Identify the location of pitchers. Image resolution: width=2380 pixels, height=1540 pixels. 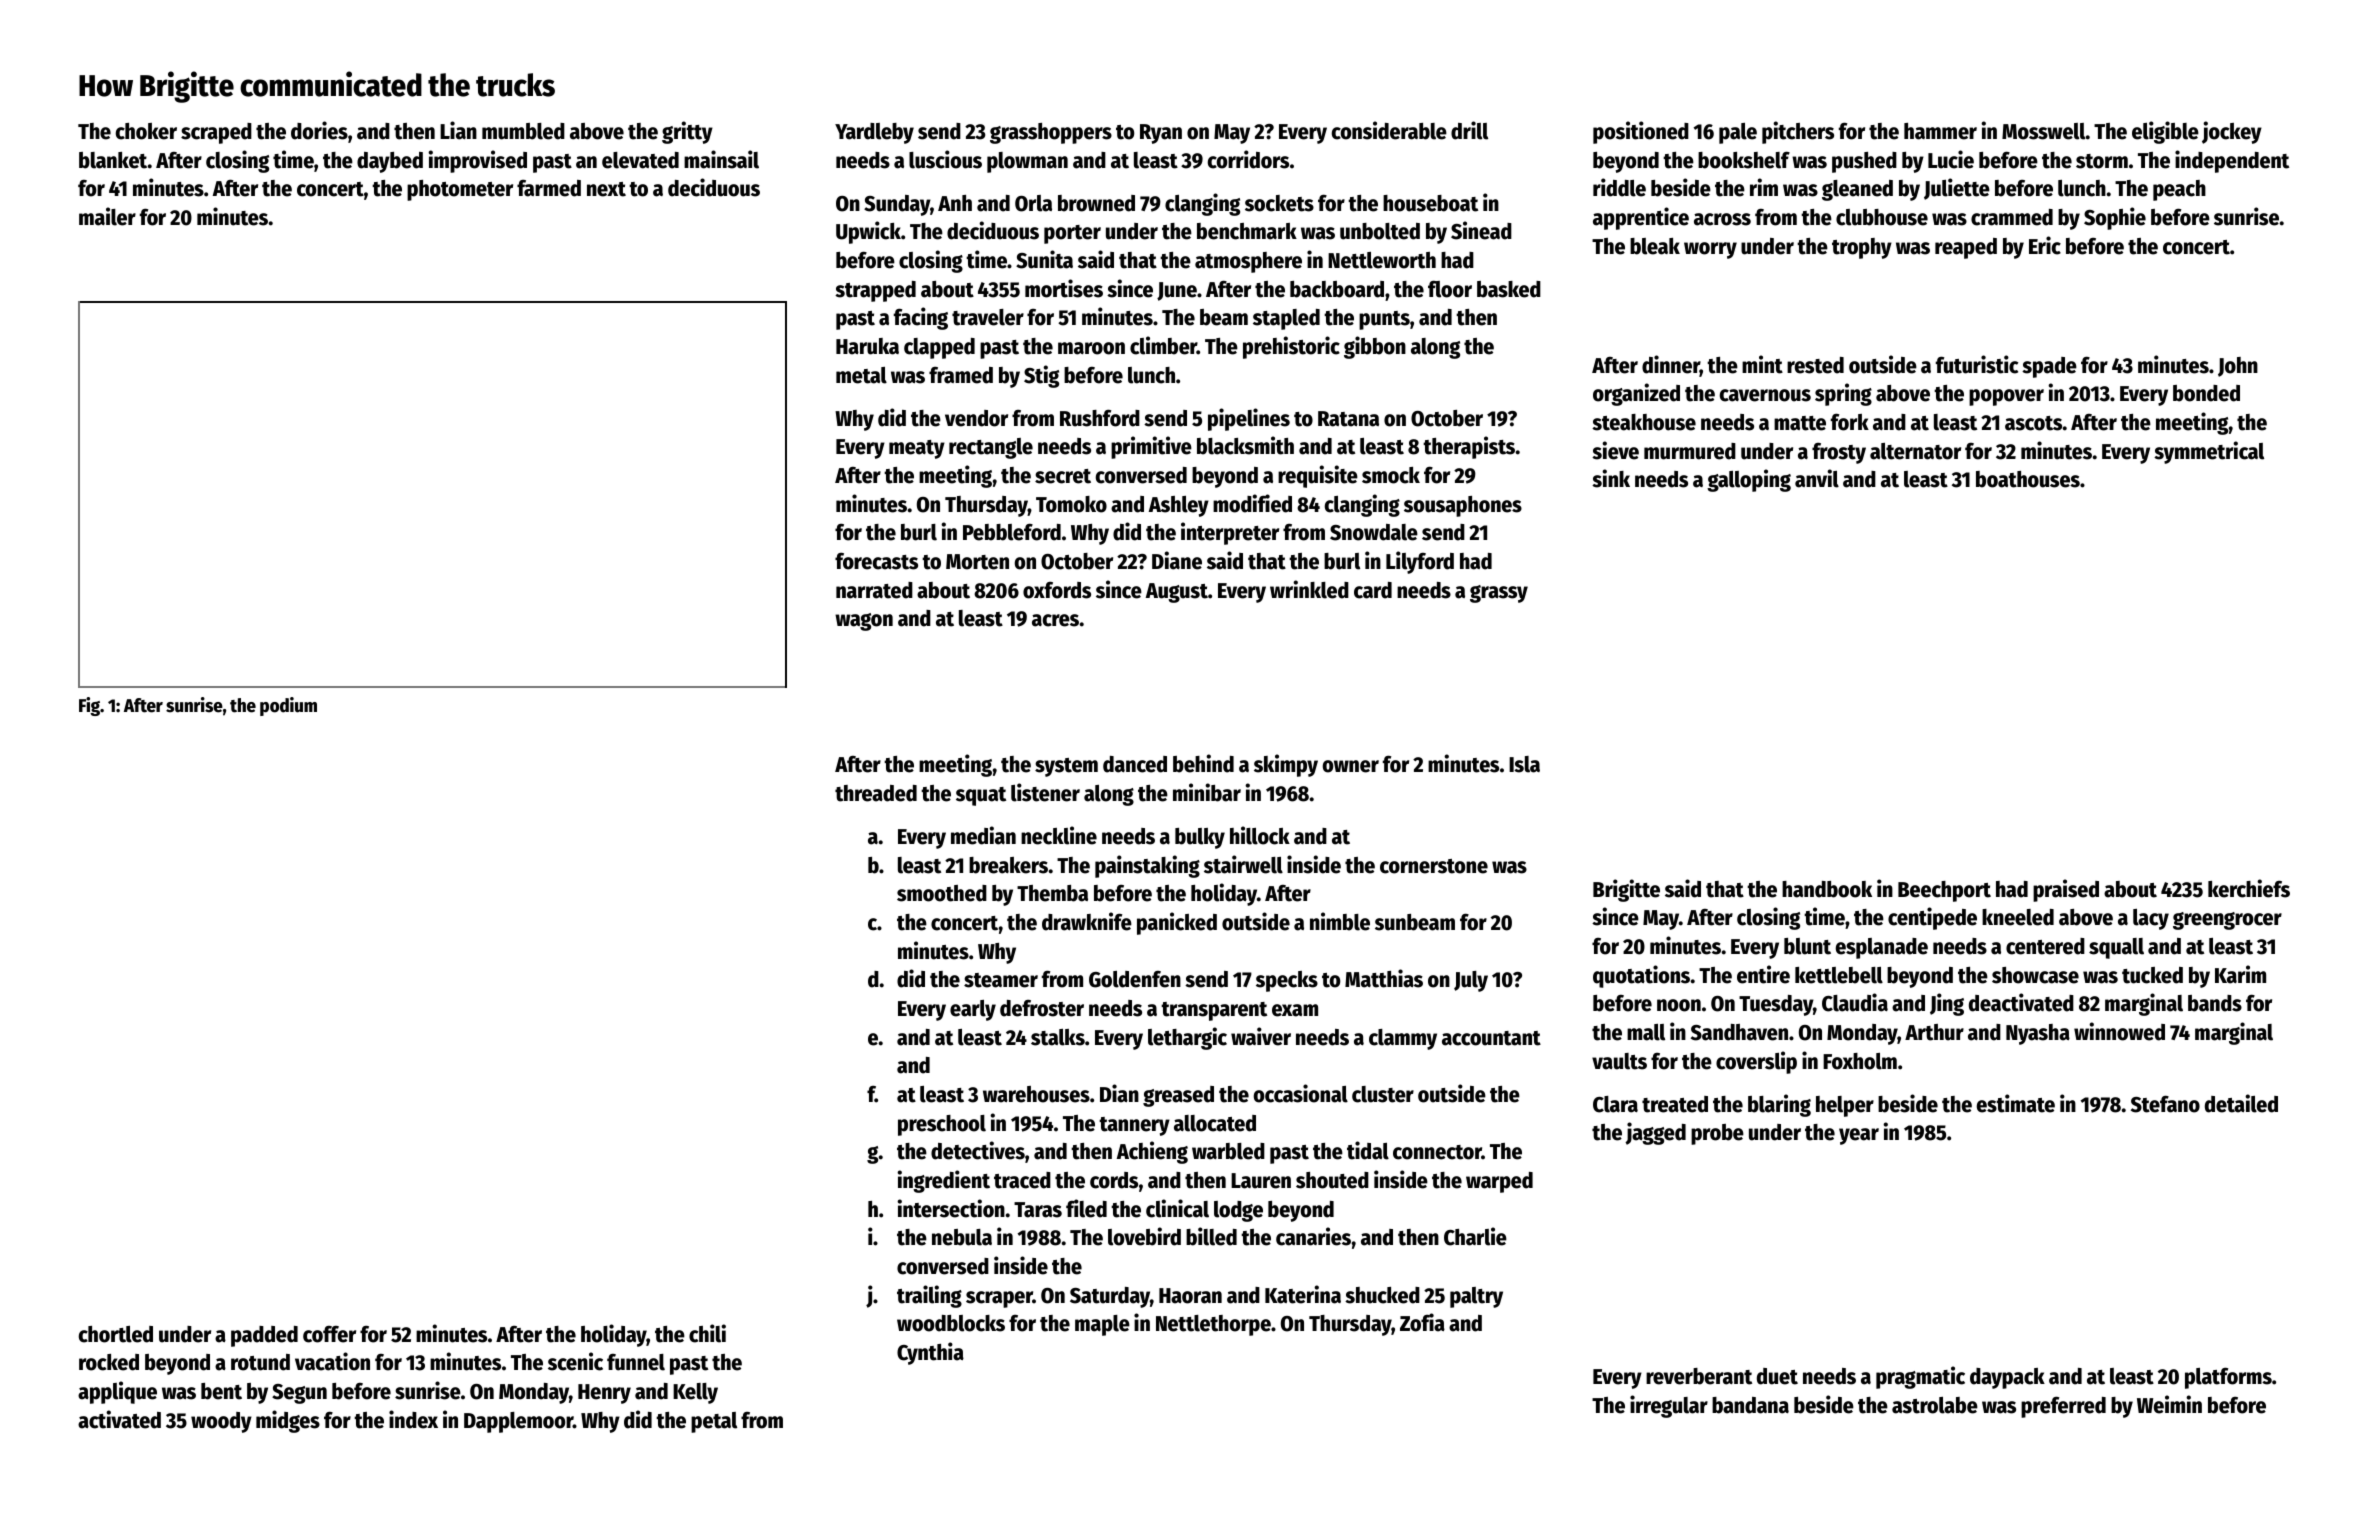
(1798, 132).
